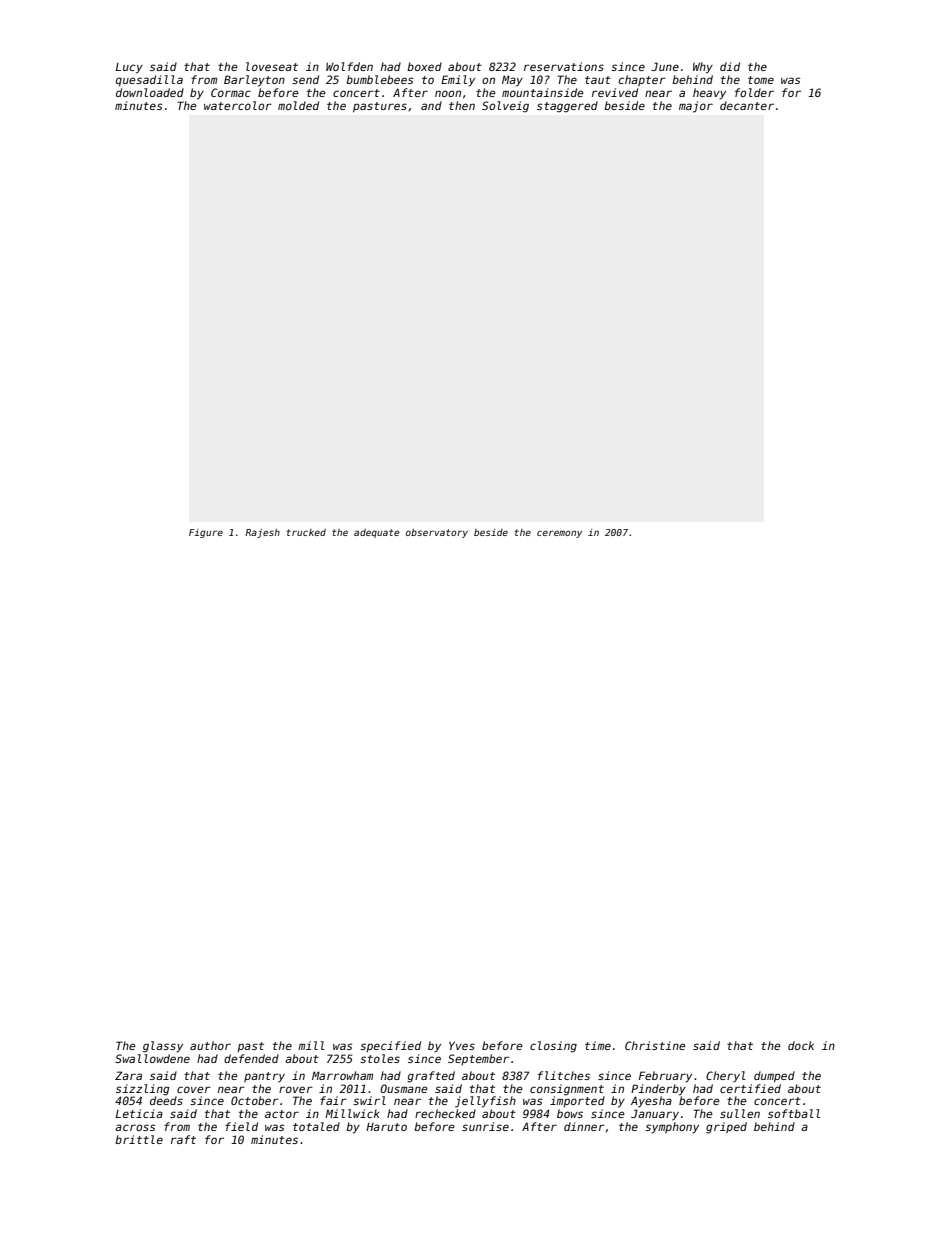 This document has height=1233, width=952. Describe the element at coordinates (505, 107) in the document. I see `Solveig` at that location.
